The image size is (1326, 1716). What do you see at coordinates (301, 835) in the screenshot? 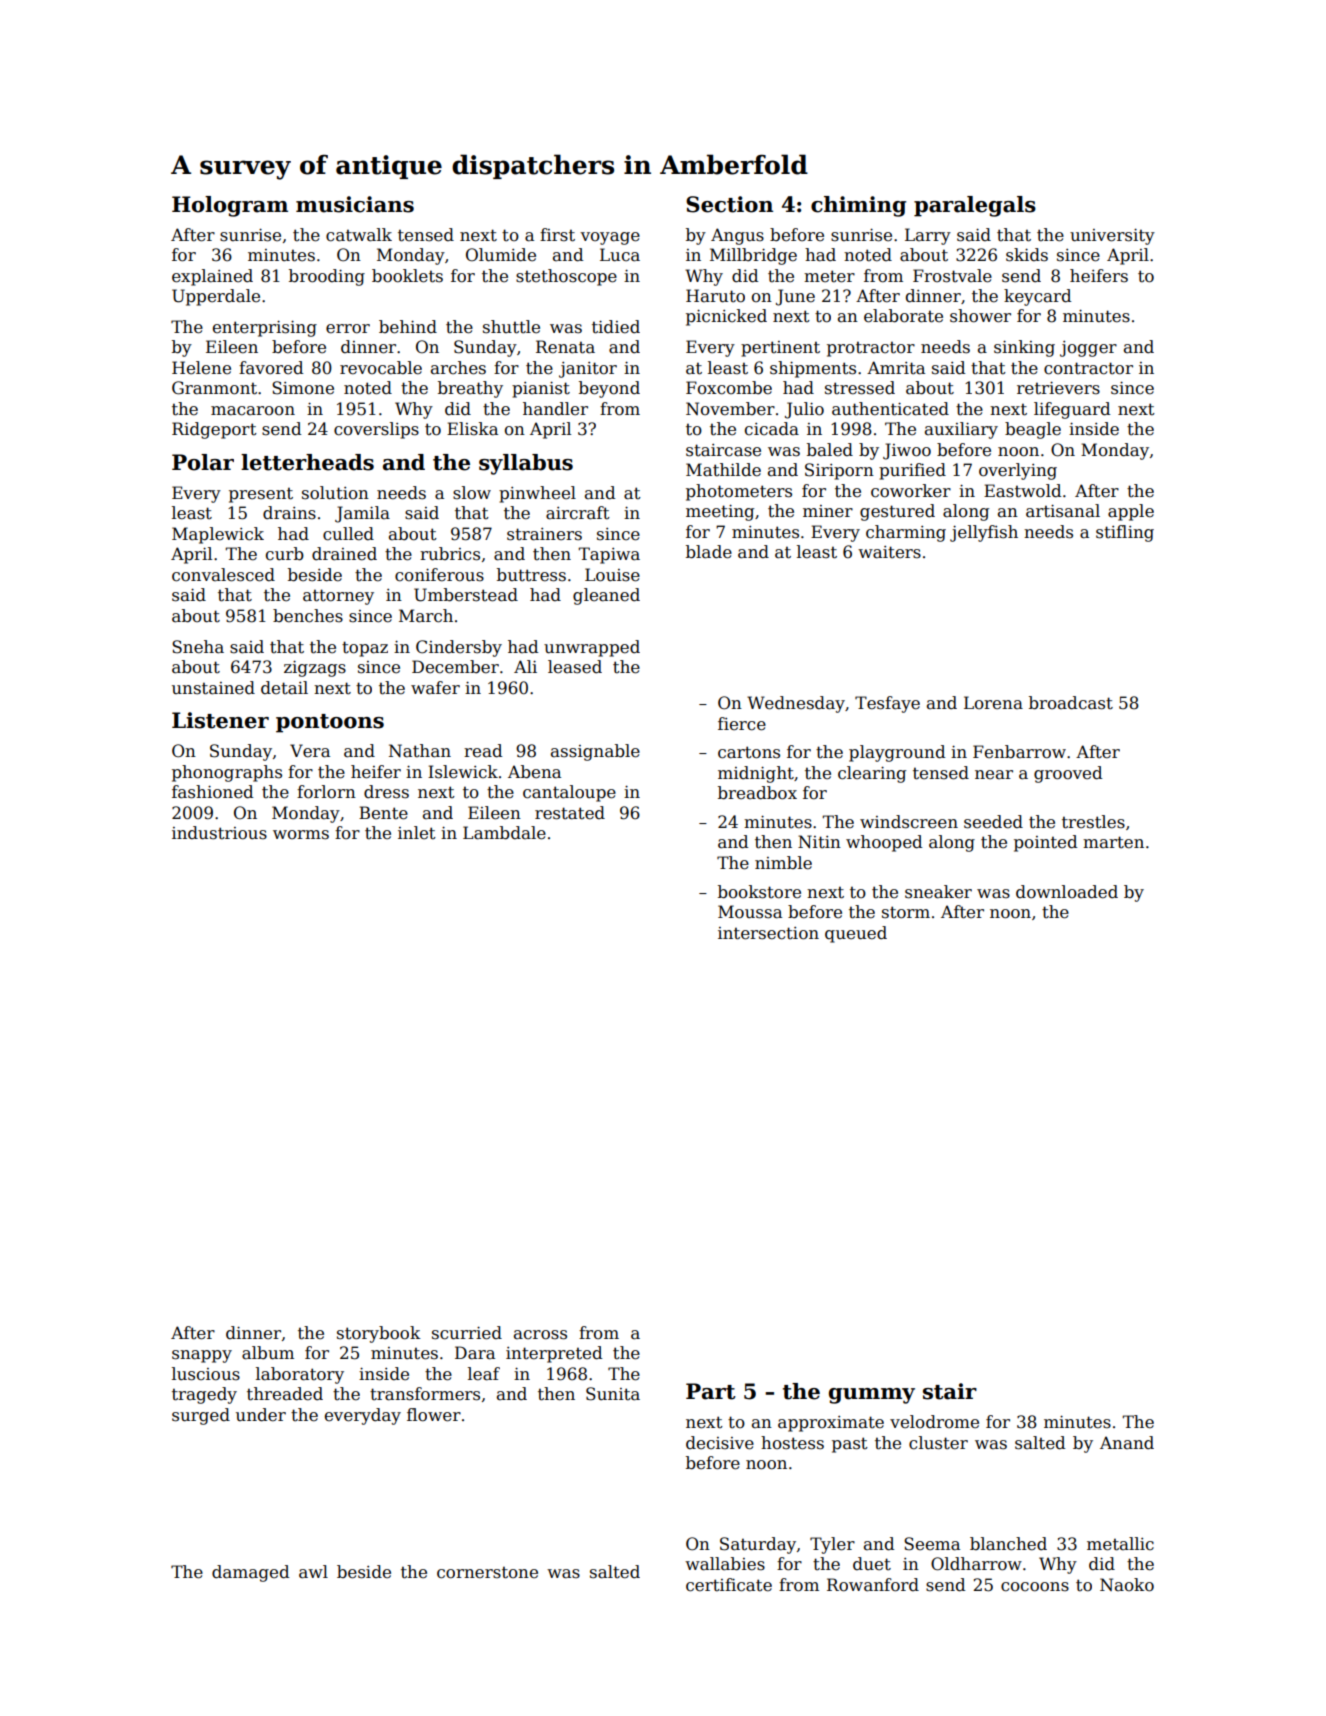
I see `worms` at bounding box center [301, 835].
